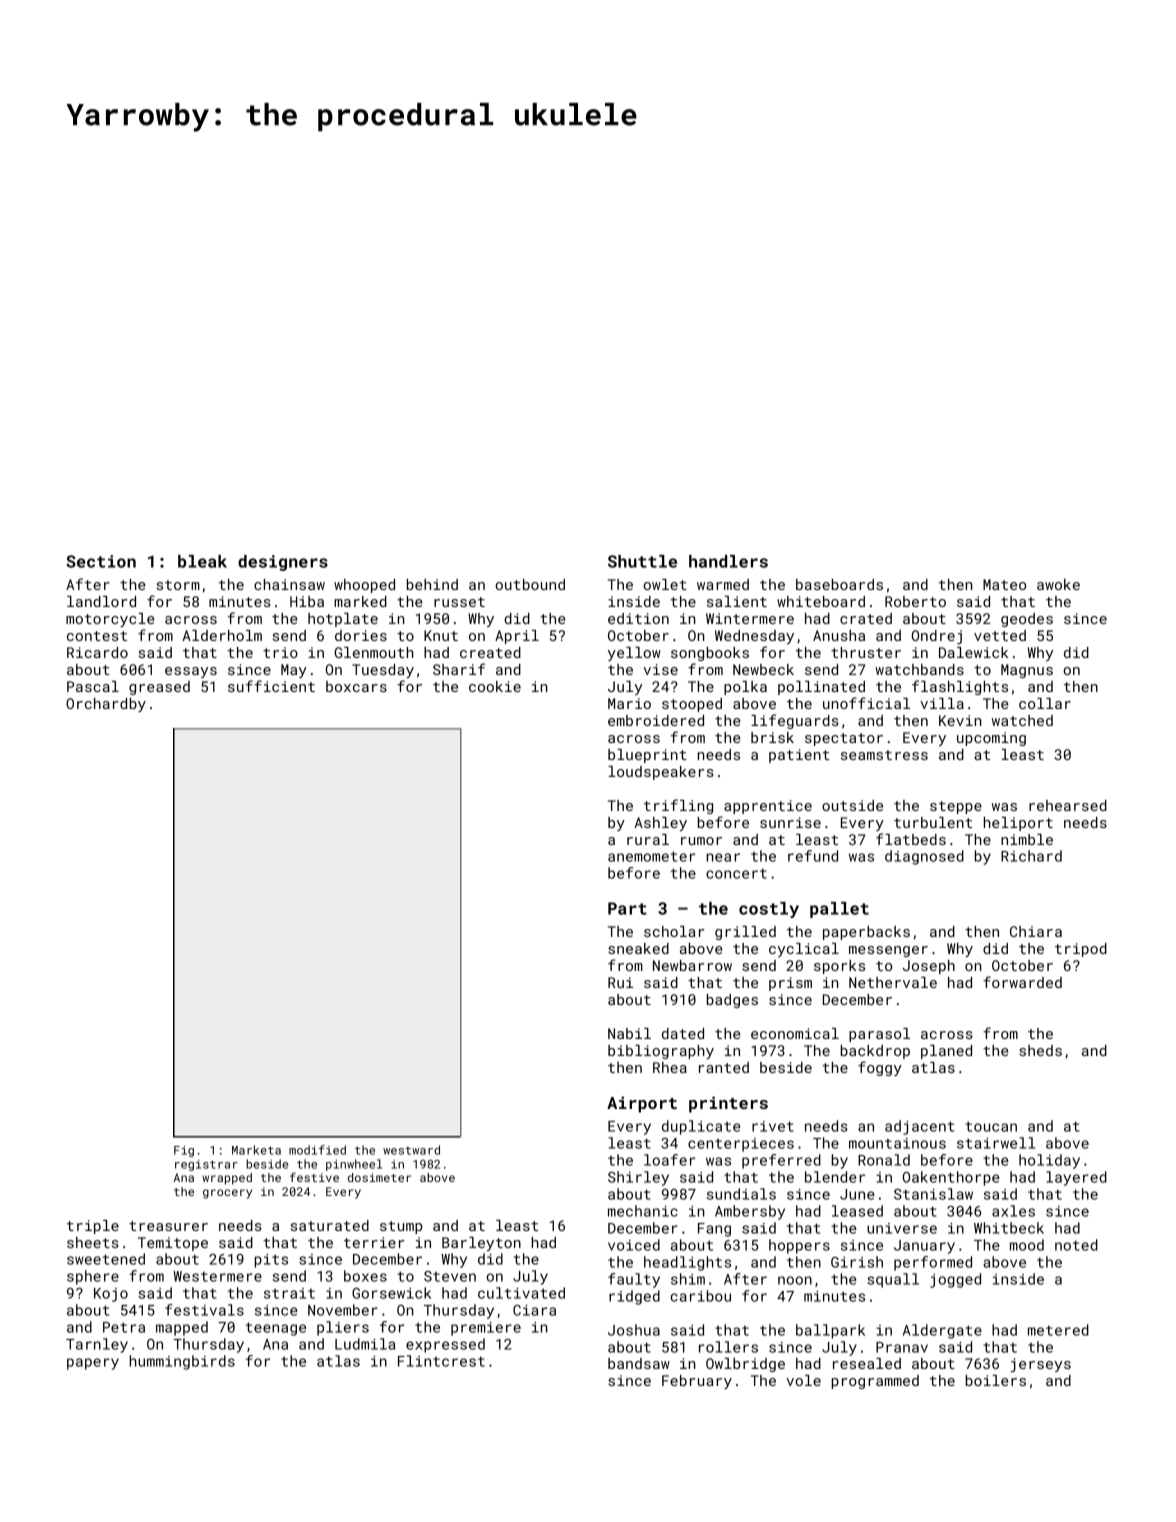 The height and width of the screenshot is (1522, 1176). I want to click on Rhea, so click(670, 1067).
